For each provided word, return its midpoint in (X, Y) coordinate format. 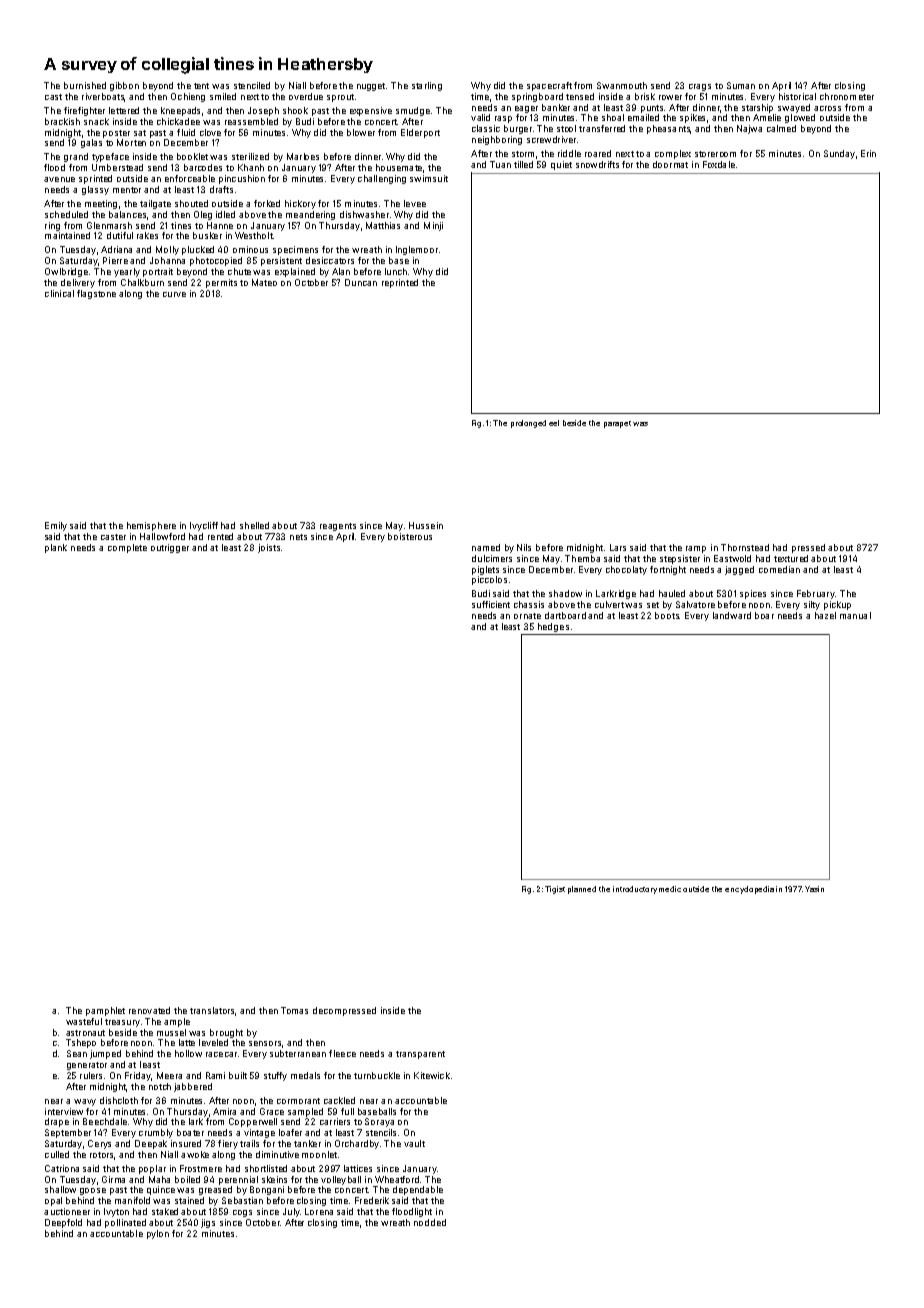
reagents (338, 527)
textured (791, 558)
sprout (340, 98)
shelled (254, 525)
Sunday (839, 154)
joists (269, 548)
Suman (741, 85)
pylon (158, 1234)
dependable (418, 1190)
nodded (430, 1222)
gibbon (124, 86)
